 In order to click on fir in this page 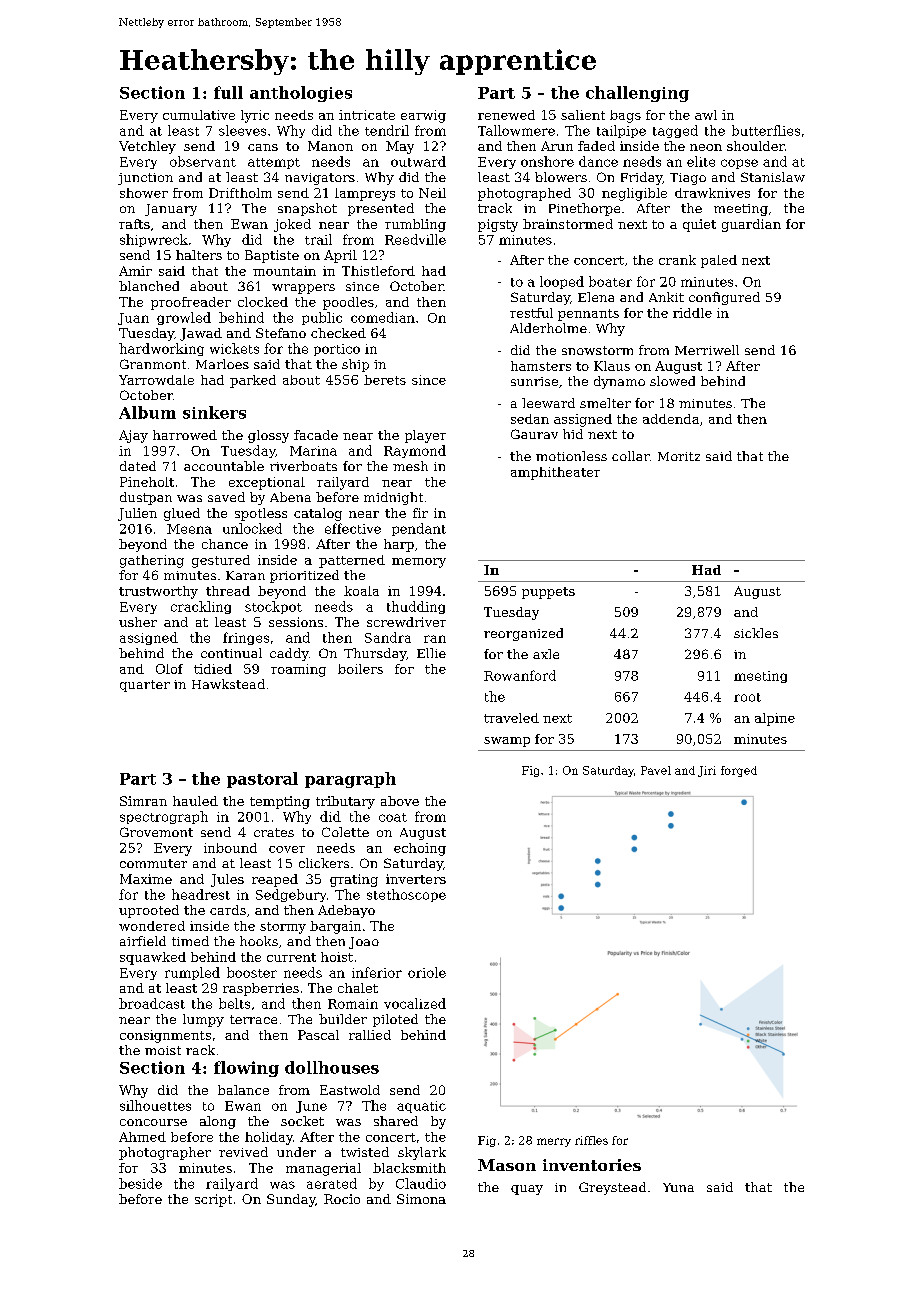, I will do `click(420, 513)`.
